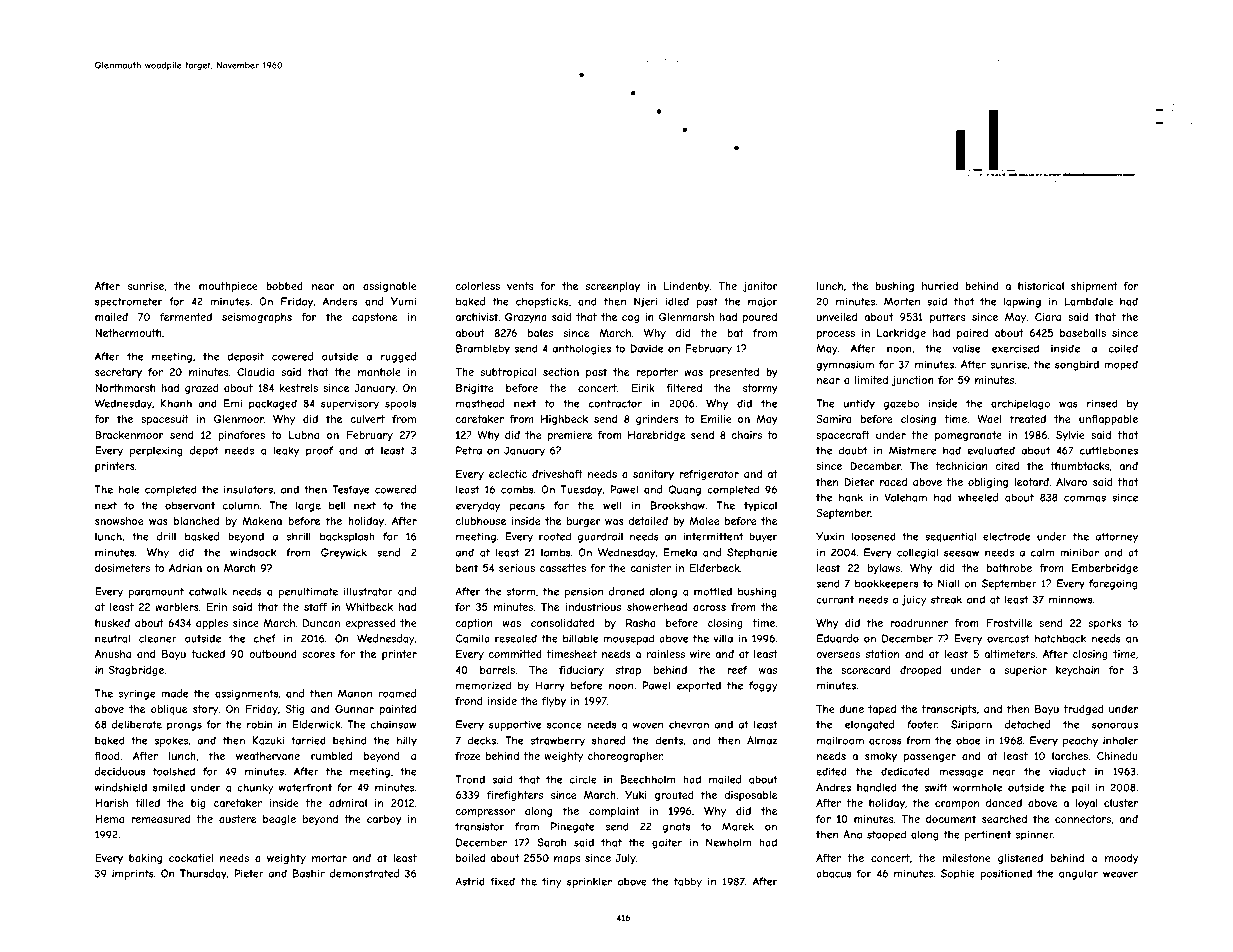  I want to click on songbird, so click(1077, 365).
